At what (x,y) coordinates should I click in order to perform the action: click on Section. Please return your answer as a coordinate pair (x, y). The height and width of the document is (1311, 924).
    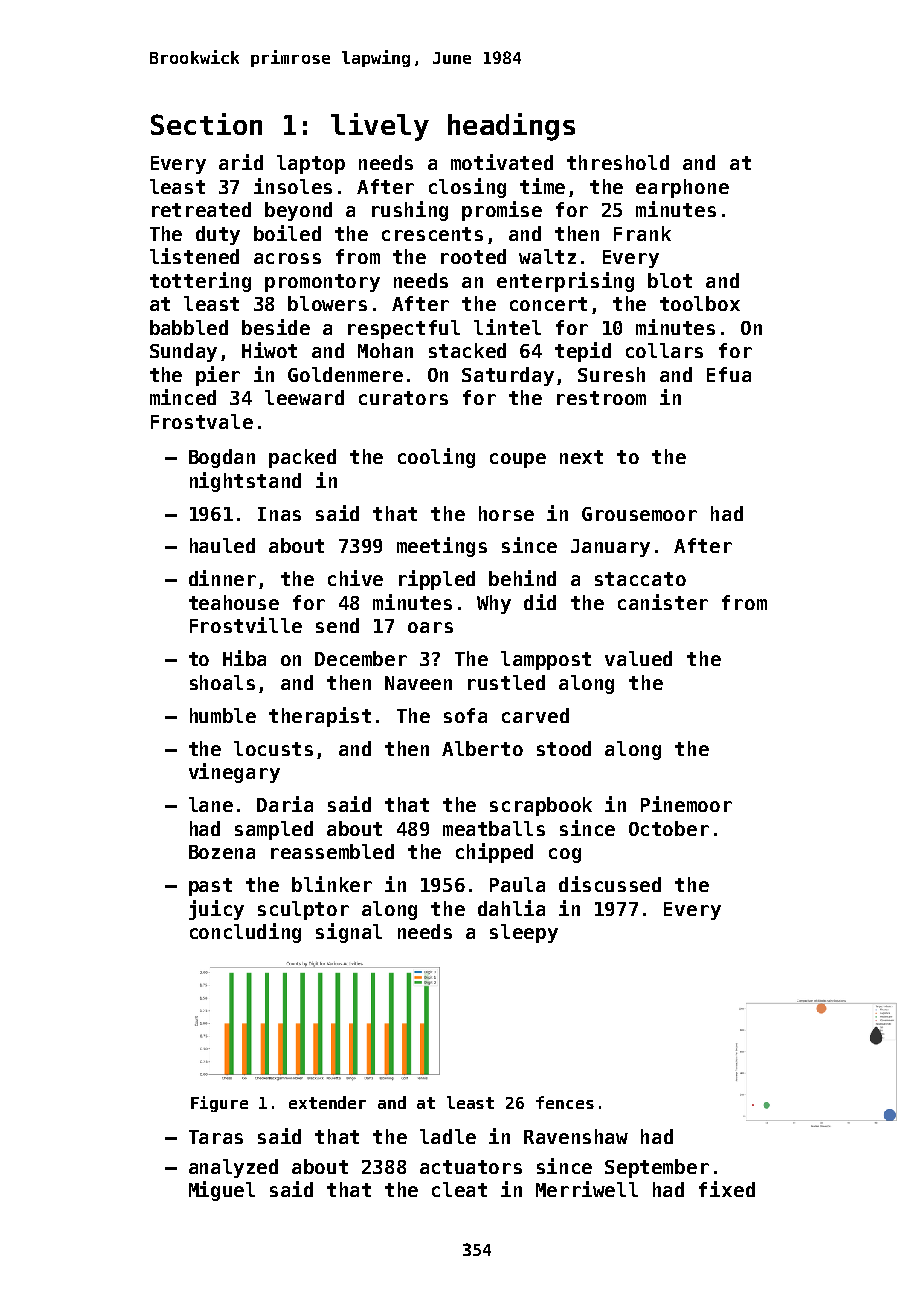
    Looking at the image, I should click on (206, 124).
